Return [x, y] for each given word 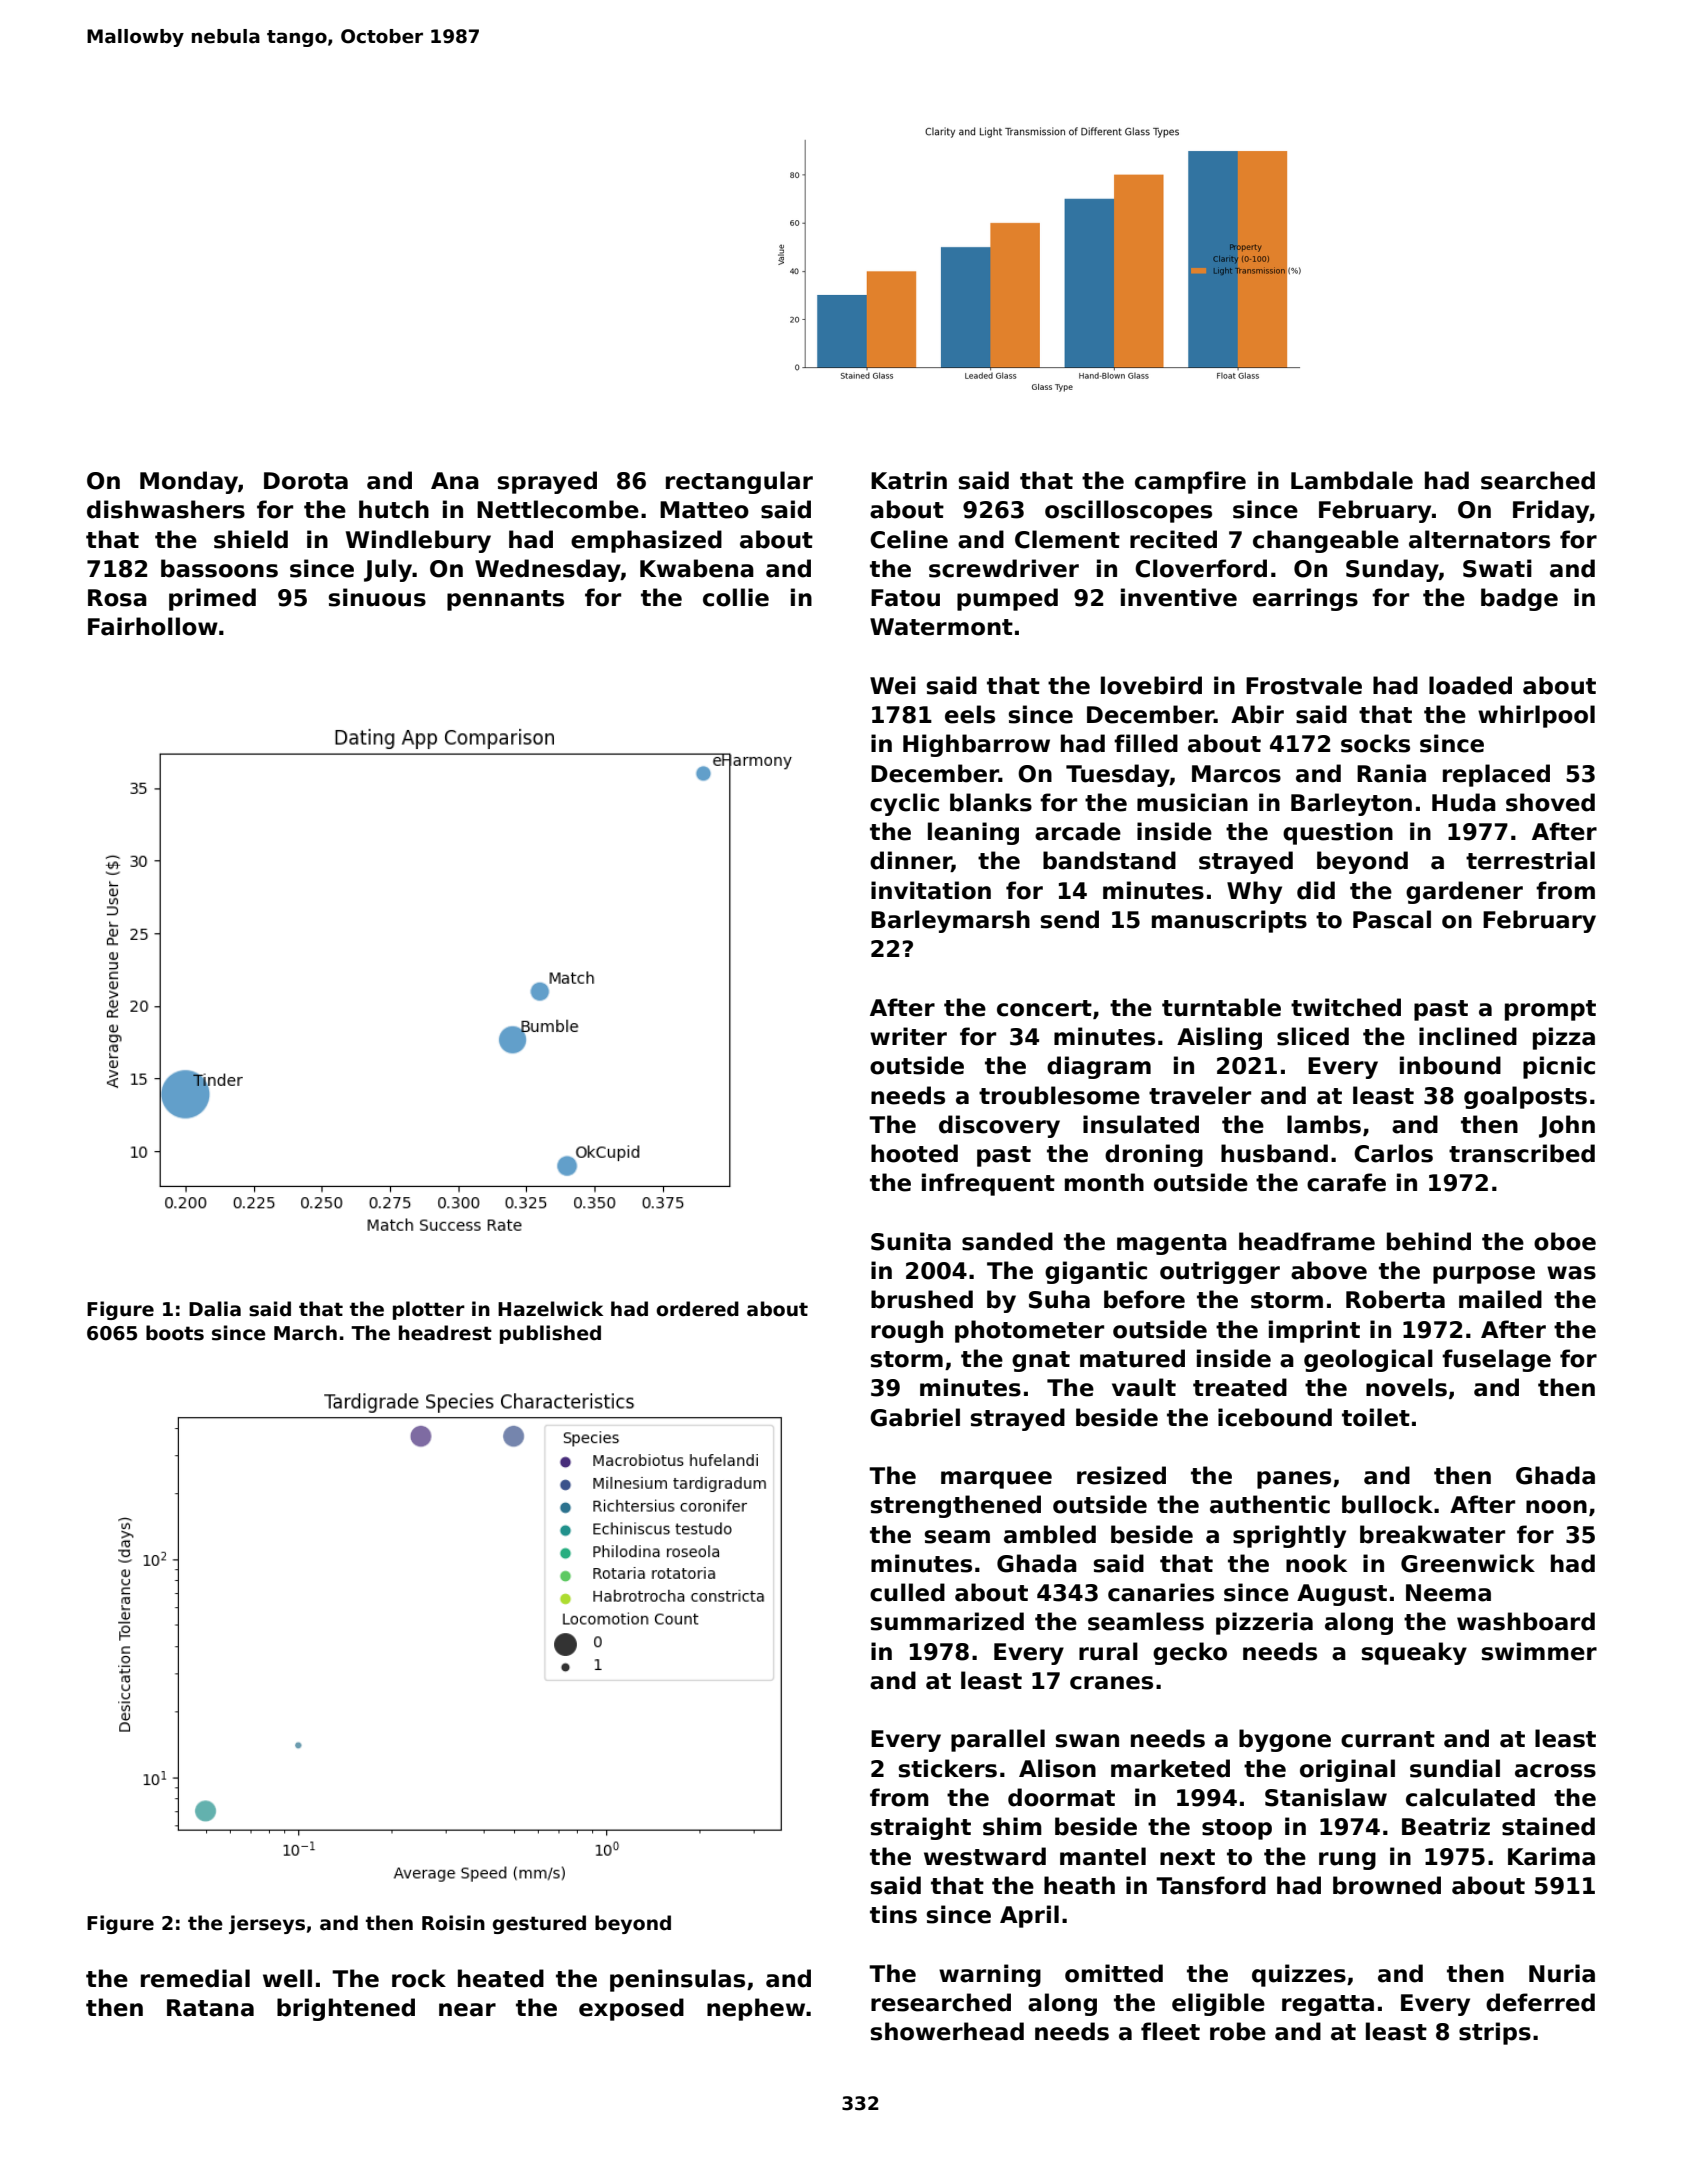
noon [1556, 1507]
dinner [911, 861]
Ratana [210, 2008]
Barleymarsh [950, 921]
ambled [1050, 1534]
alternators [1479, 539]
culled [907, 1592]
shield [251, 539]
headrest [445, 1333]
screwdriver [1004, 568]
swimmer [1539, 1651]
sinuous [377, 597]
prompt [1550, 1010]
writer [908, 1036]
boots [175, 1333]
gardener [1464, 892]
